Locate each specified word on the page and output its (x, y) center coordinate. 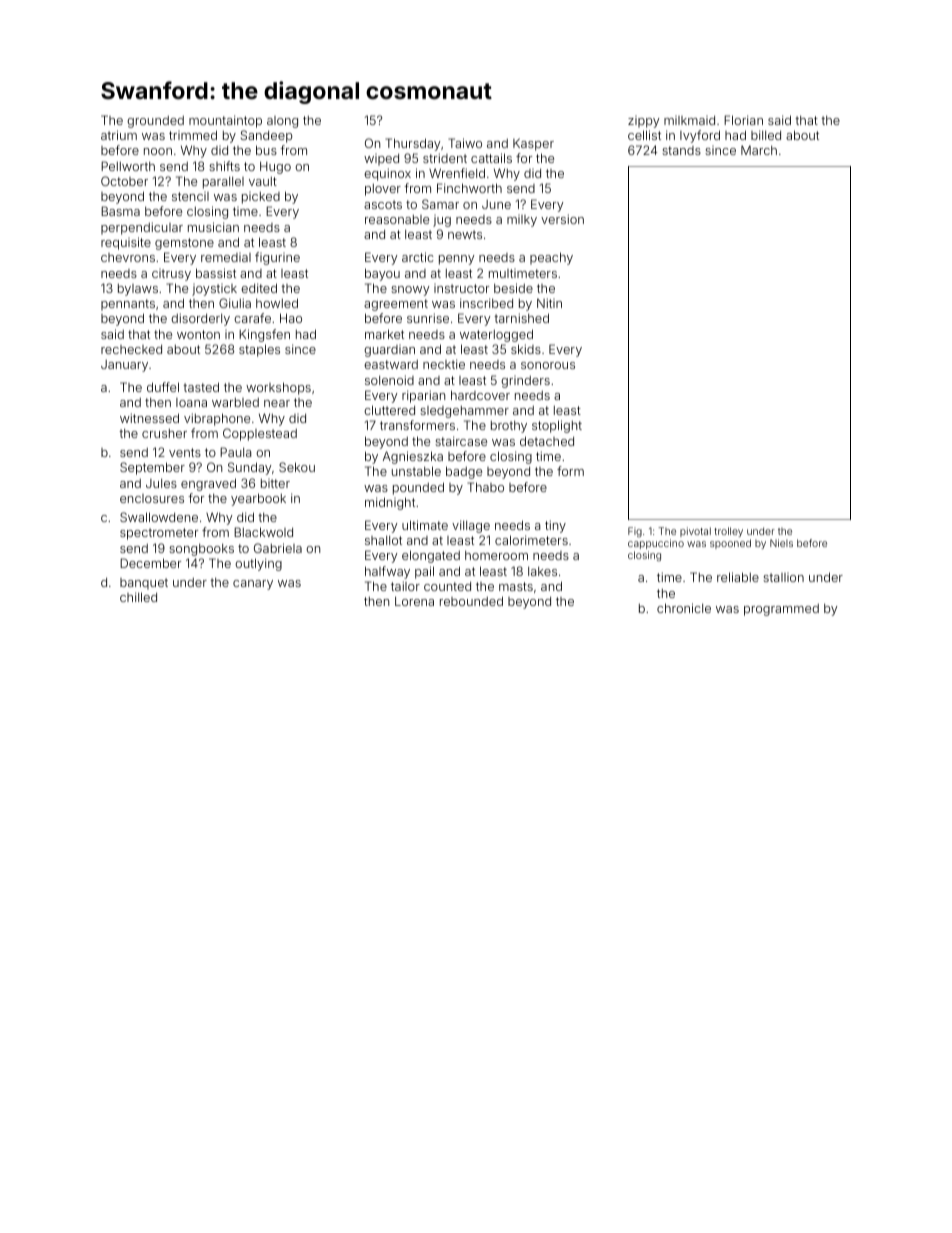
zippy (643, 122)
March (759, 150)
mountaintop (225, 121)
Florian (743, 120)
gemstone (184, 244)
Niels (781, 543)
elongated (431, 556)
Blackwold (263, 532)
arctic (418, 257)
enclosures (152, 498)
